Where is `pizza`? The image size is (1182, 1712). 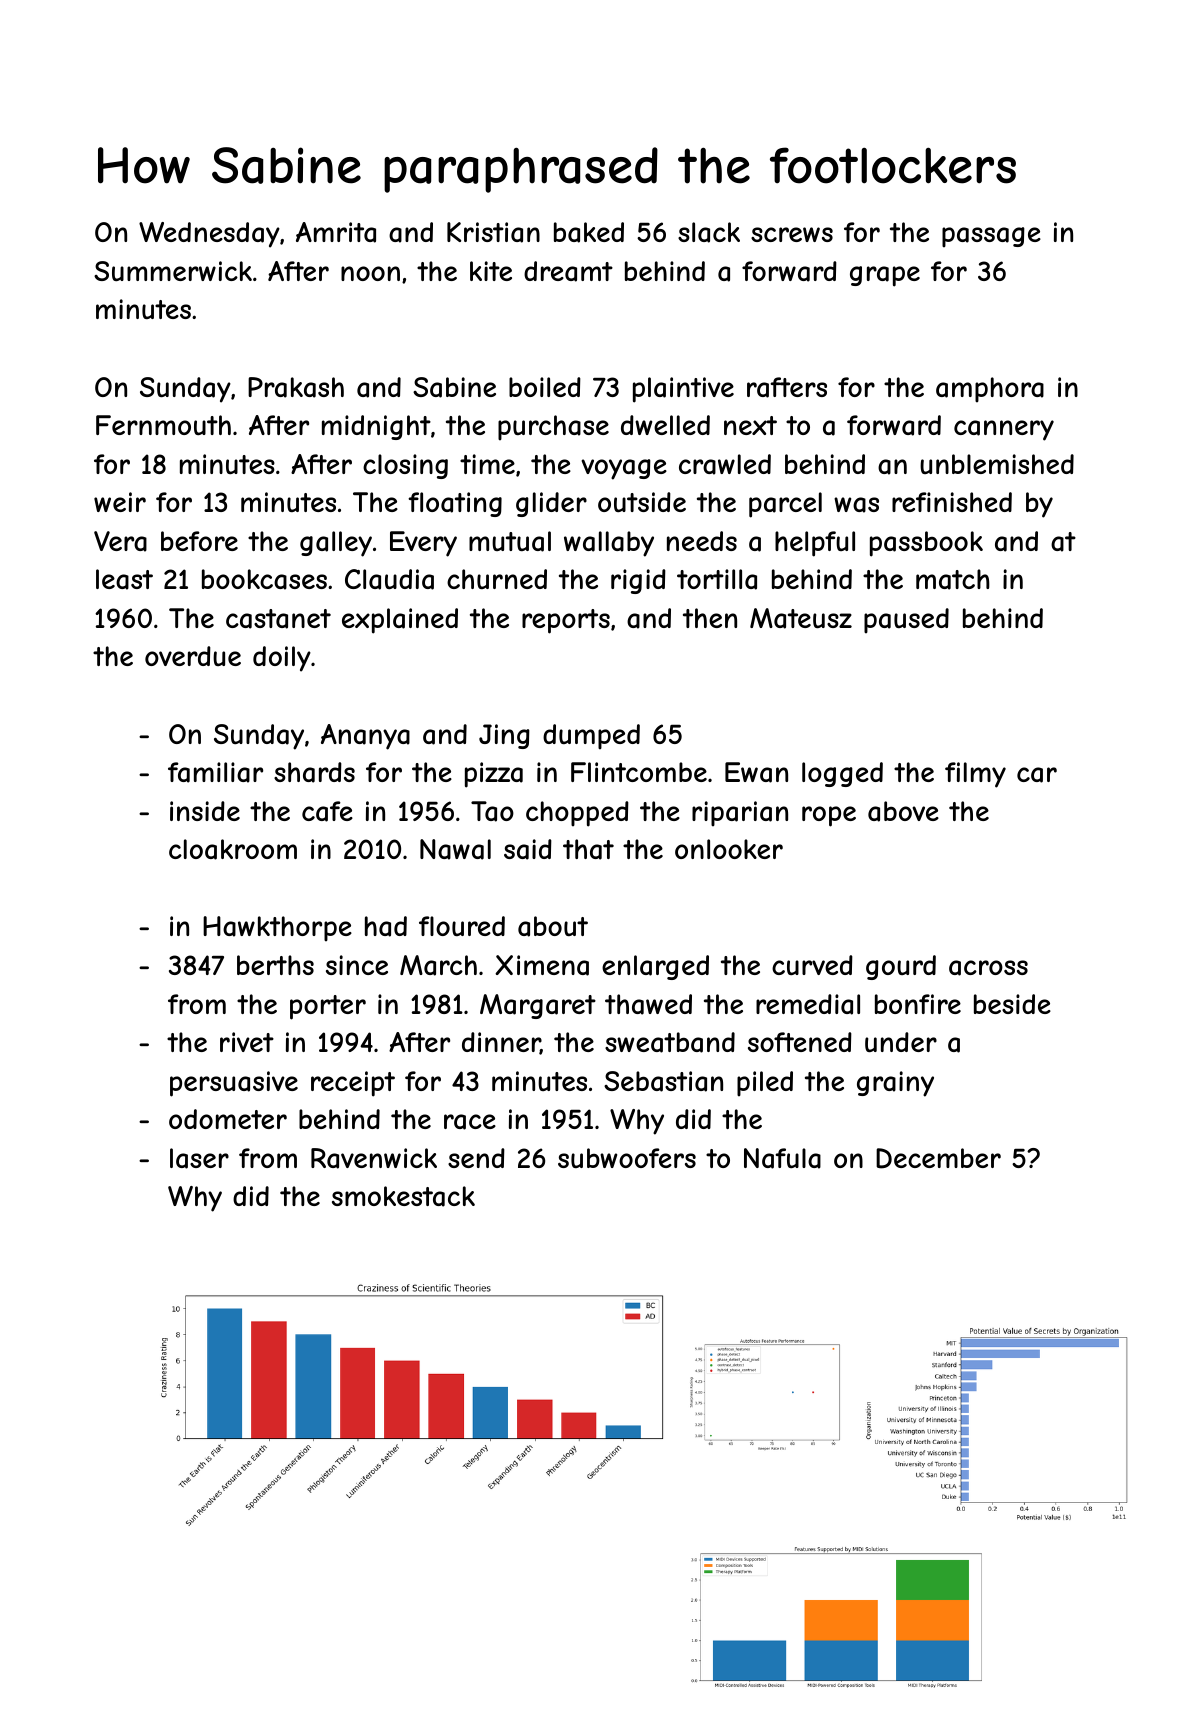
pizza is located at coordinates (494, 775).
